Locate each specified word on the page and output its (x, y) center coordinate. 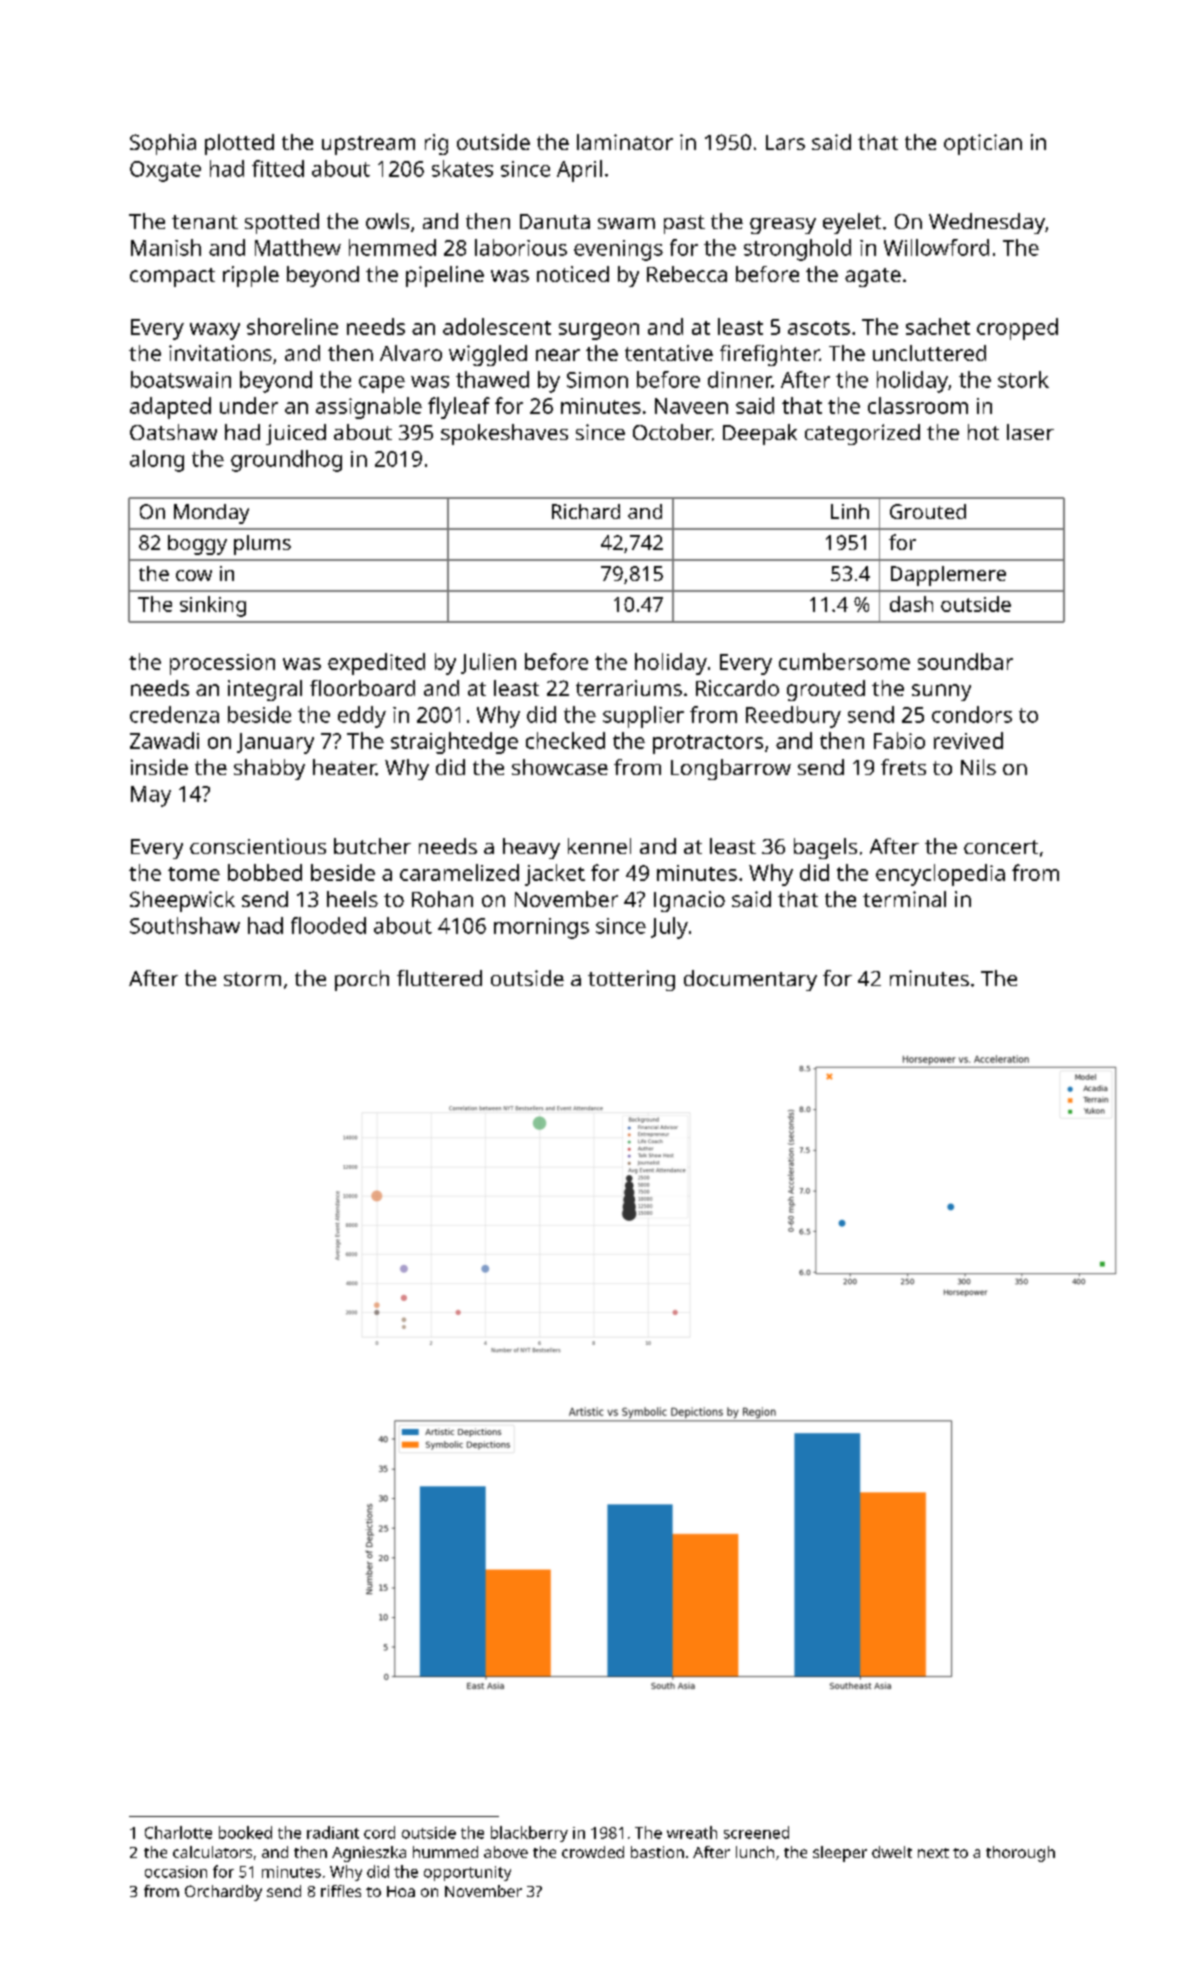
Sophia (163, 144)
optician (983, 144)
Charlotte (178, 1832)
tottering (631, 980)
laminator (625, 142)
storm (252, 979)
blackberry (529, 1834)
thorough (1020, 1854)
